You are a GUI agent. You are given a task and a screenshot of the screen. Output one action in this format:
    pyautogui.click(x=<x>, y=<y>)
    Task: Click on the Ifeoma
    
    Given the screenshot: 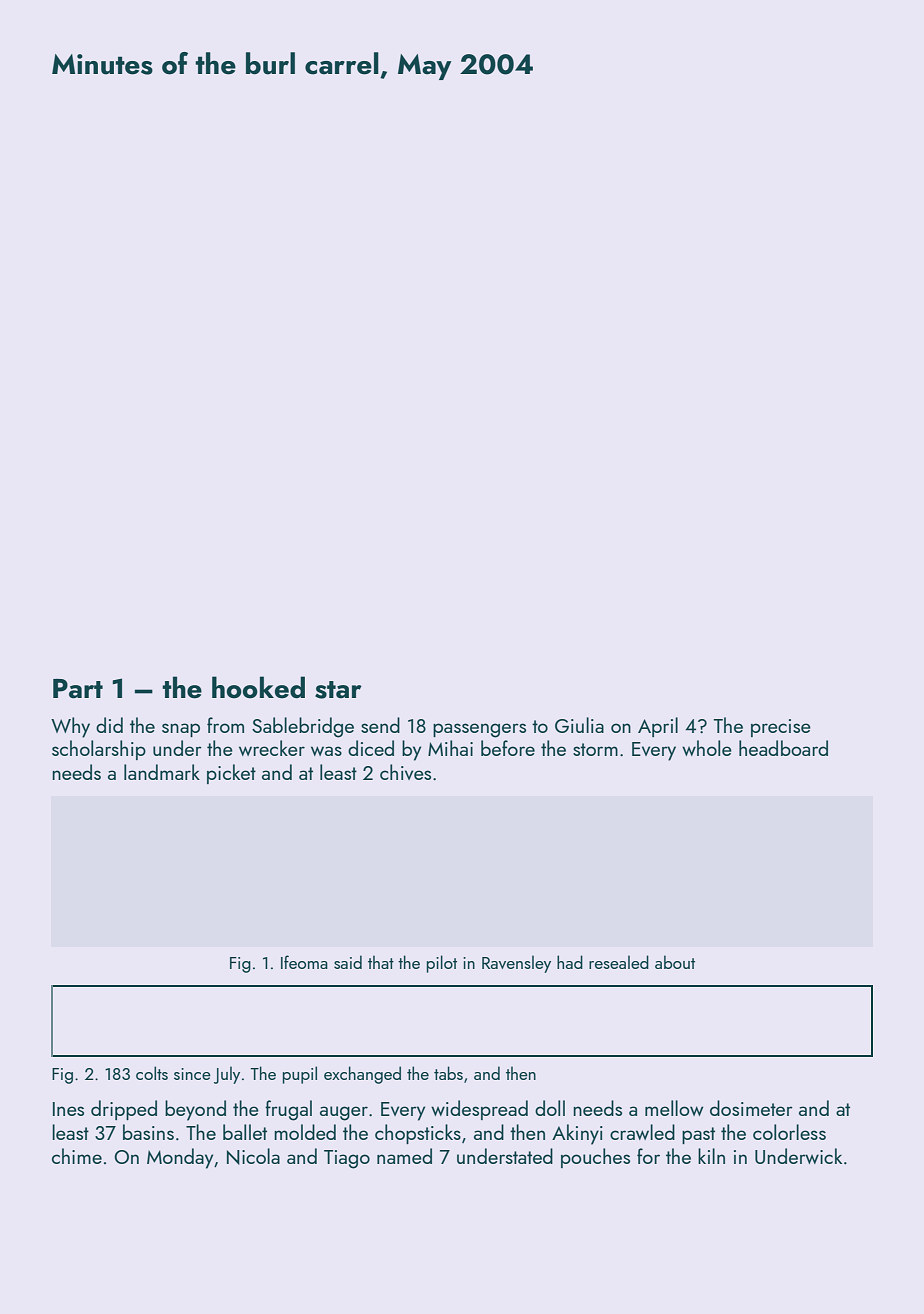 What is the action you would take?
    pyautogui.click(x=304, y=962)
